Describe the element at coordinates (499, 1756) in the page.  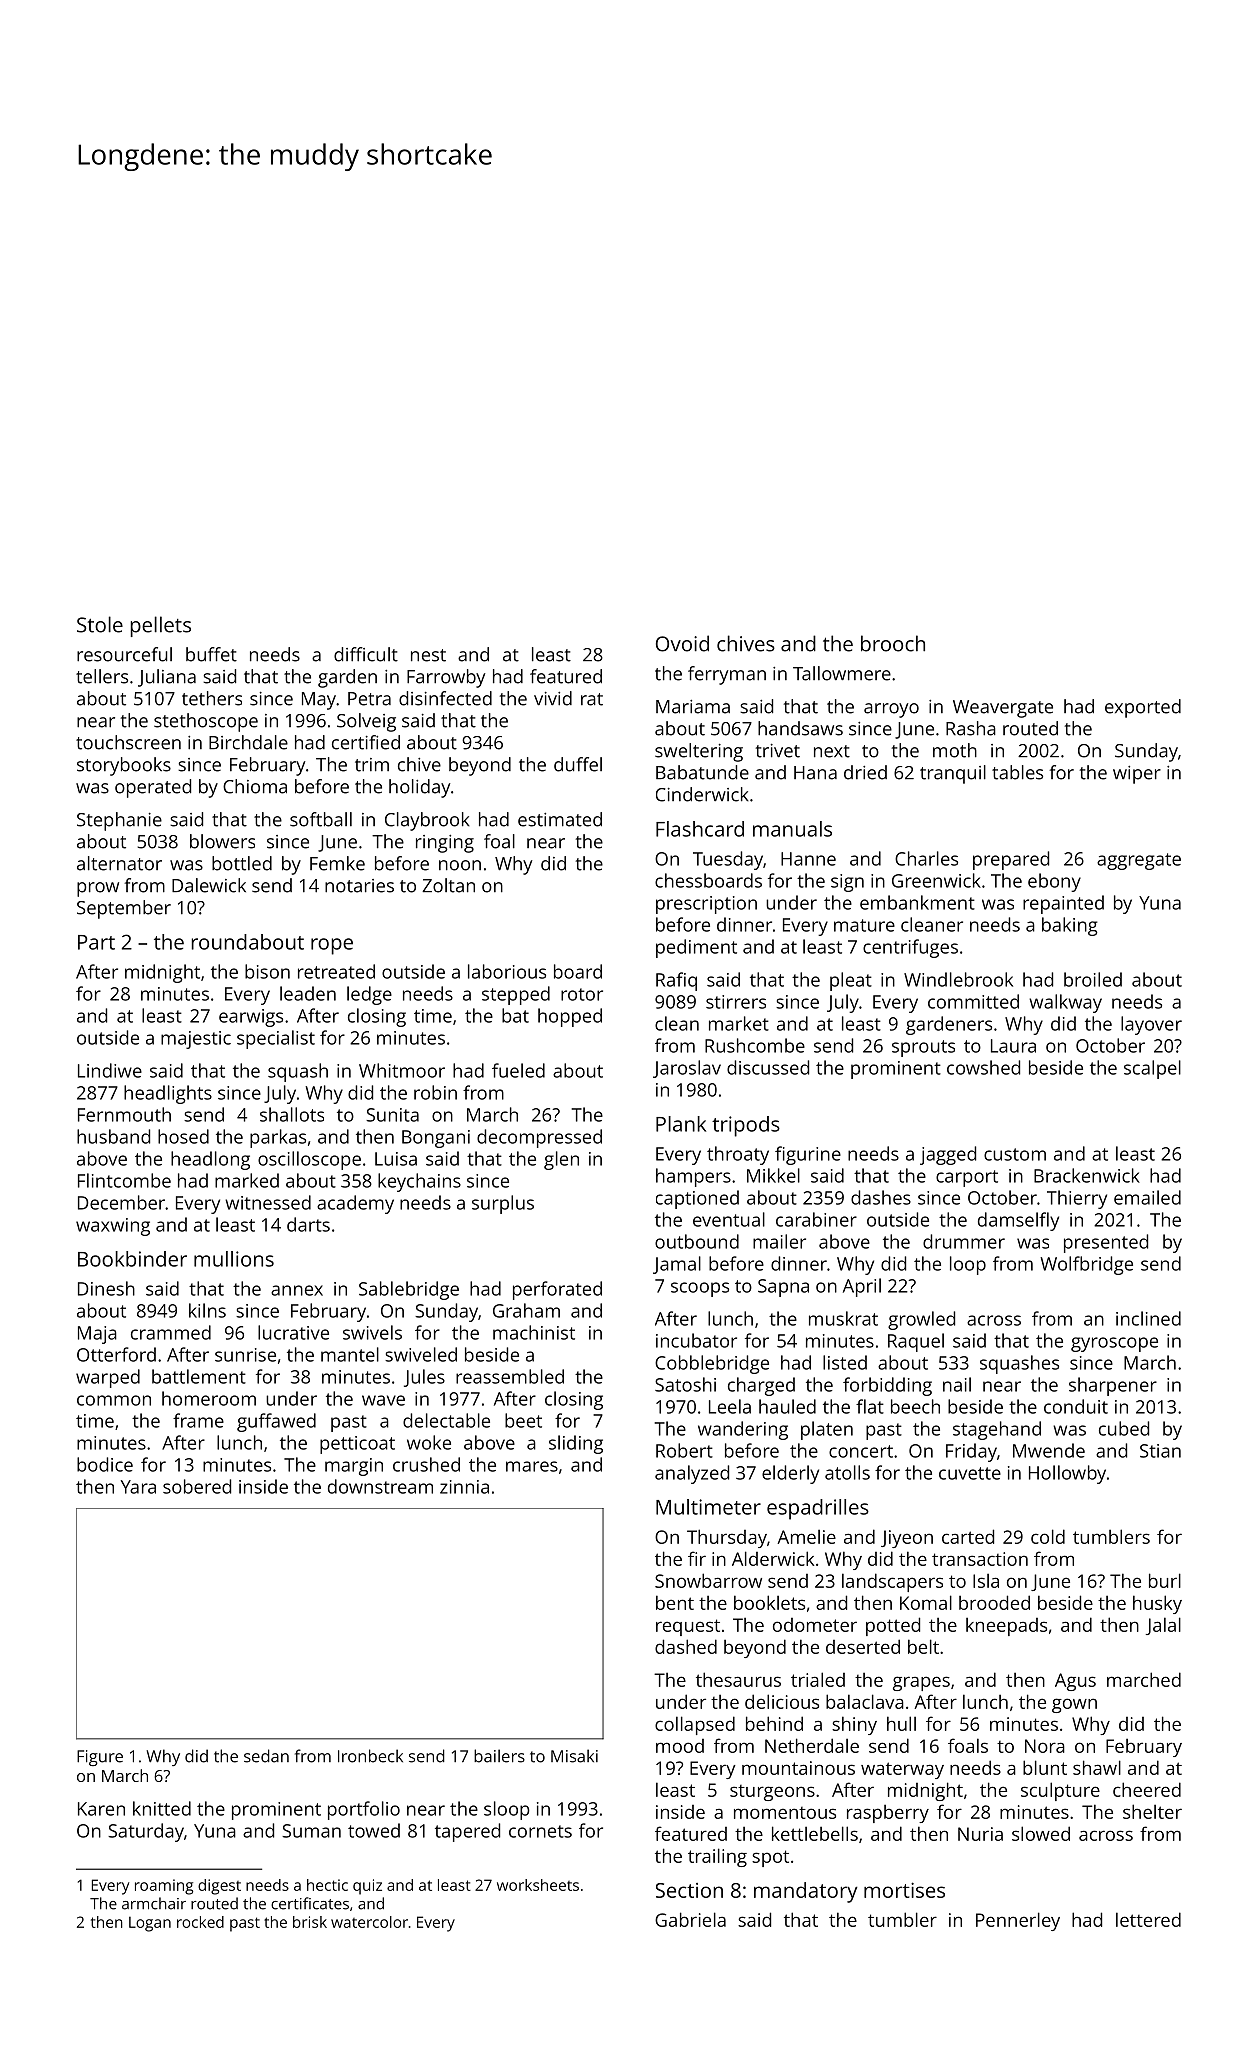
I see `bailers` at that location.
